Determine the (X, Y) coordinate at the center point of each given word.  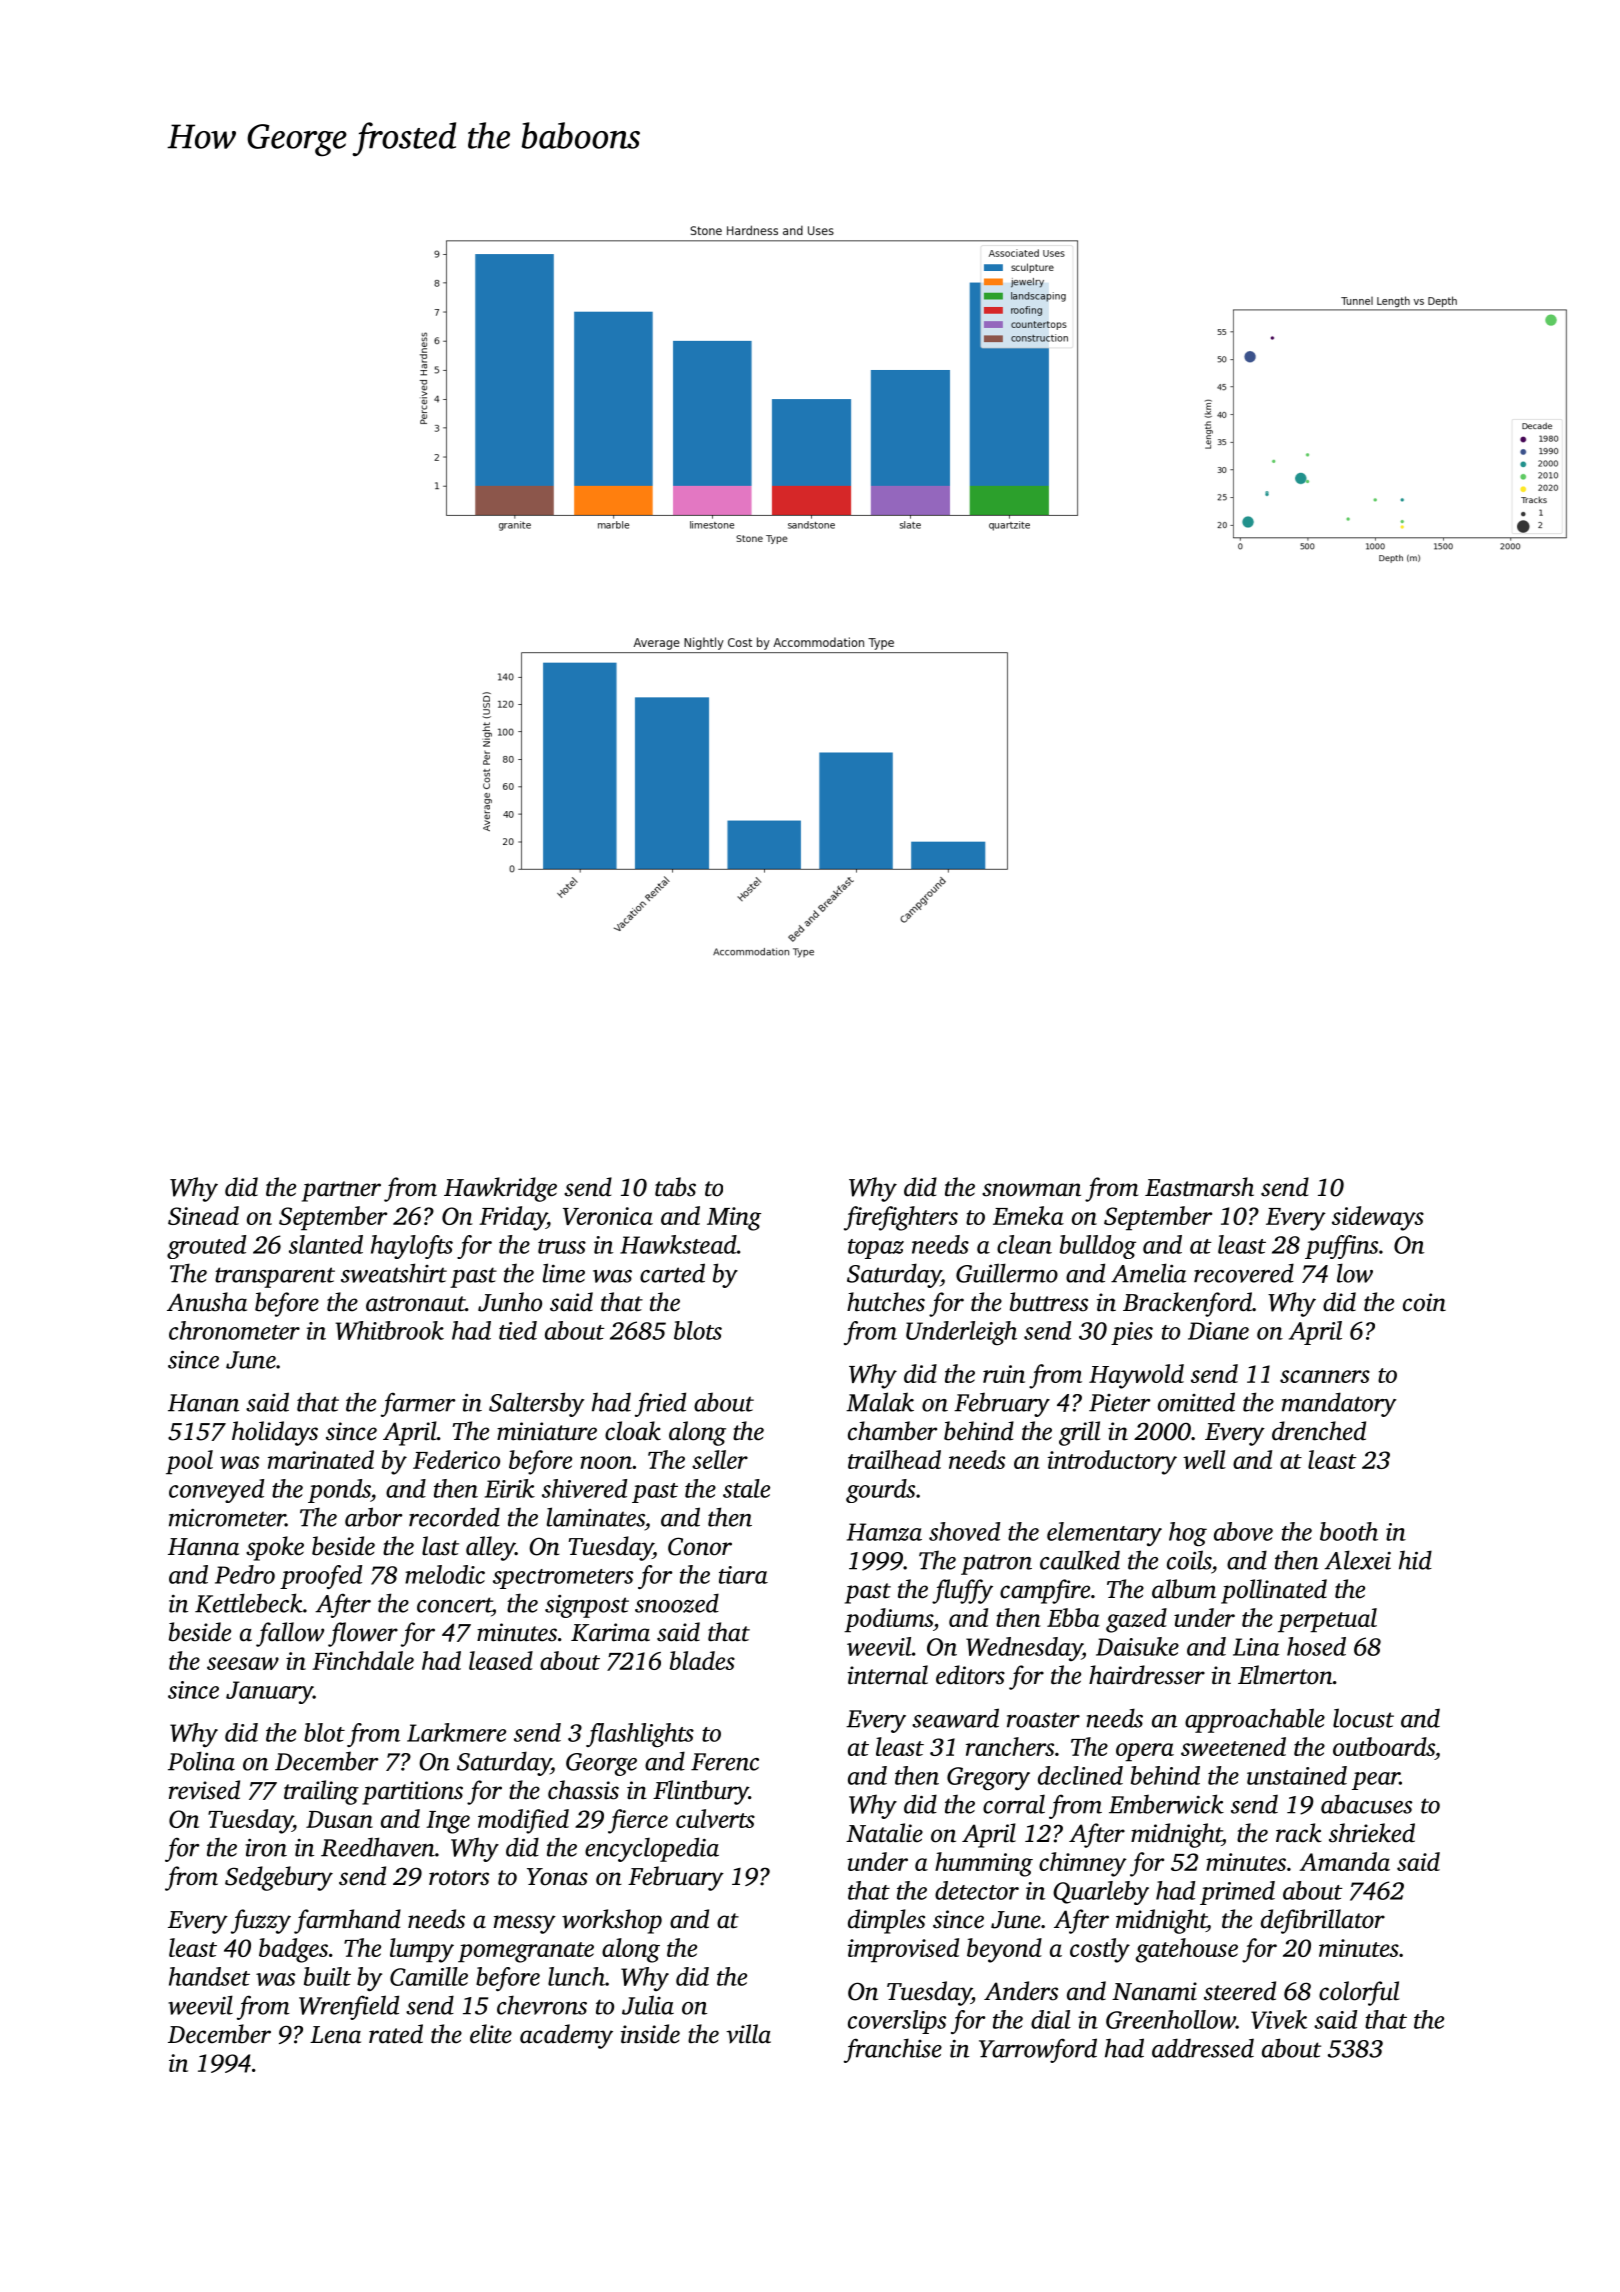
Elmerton (1285, 1675)
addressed (1203, 2048)
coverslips (897, 2022)
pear (1376, 1781)
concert (454, 1605)
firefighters (901, 1218)
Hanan (203, 1403)
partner (341, 1191)
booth (1349, 1531)
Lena (335, 2035)
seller (720, 1459)
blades (702, 1660)
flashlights (640, 1735)
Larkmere (456, 1732)
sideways (1378, 1218)
